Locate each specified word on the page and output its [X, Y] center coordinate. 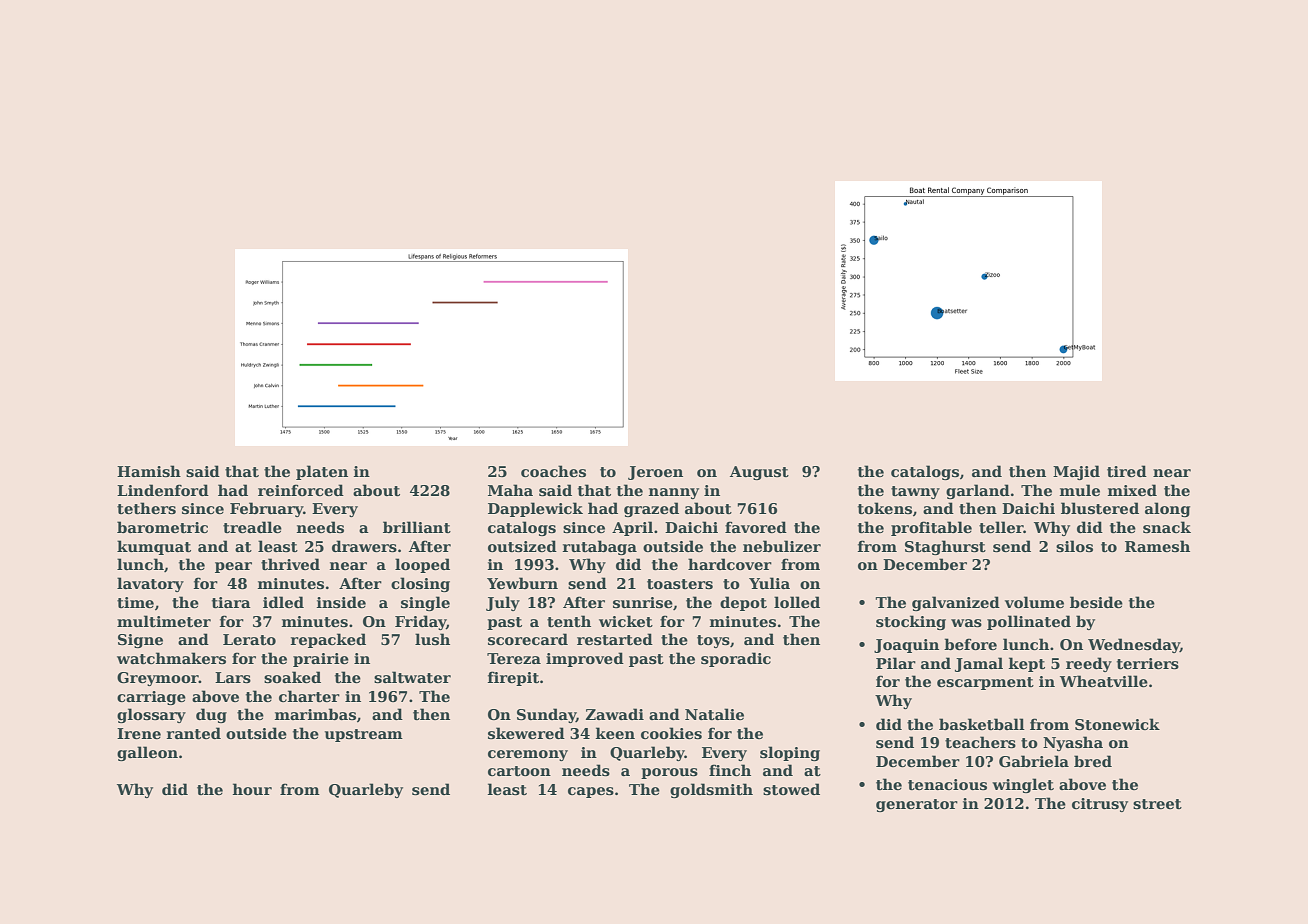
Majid [1076, 472]
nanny [674, 493]
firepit [513, 678]
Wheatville [1104, 681]
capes [591, 792]
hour [252, 789]
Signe [140, 641]
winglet [1023, 785]
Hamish [149, 471]
